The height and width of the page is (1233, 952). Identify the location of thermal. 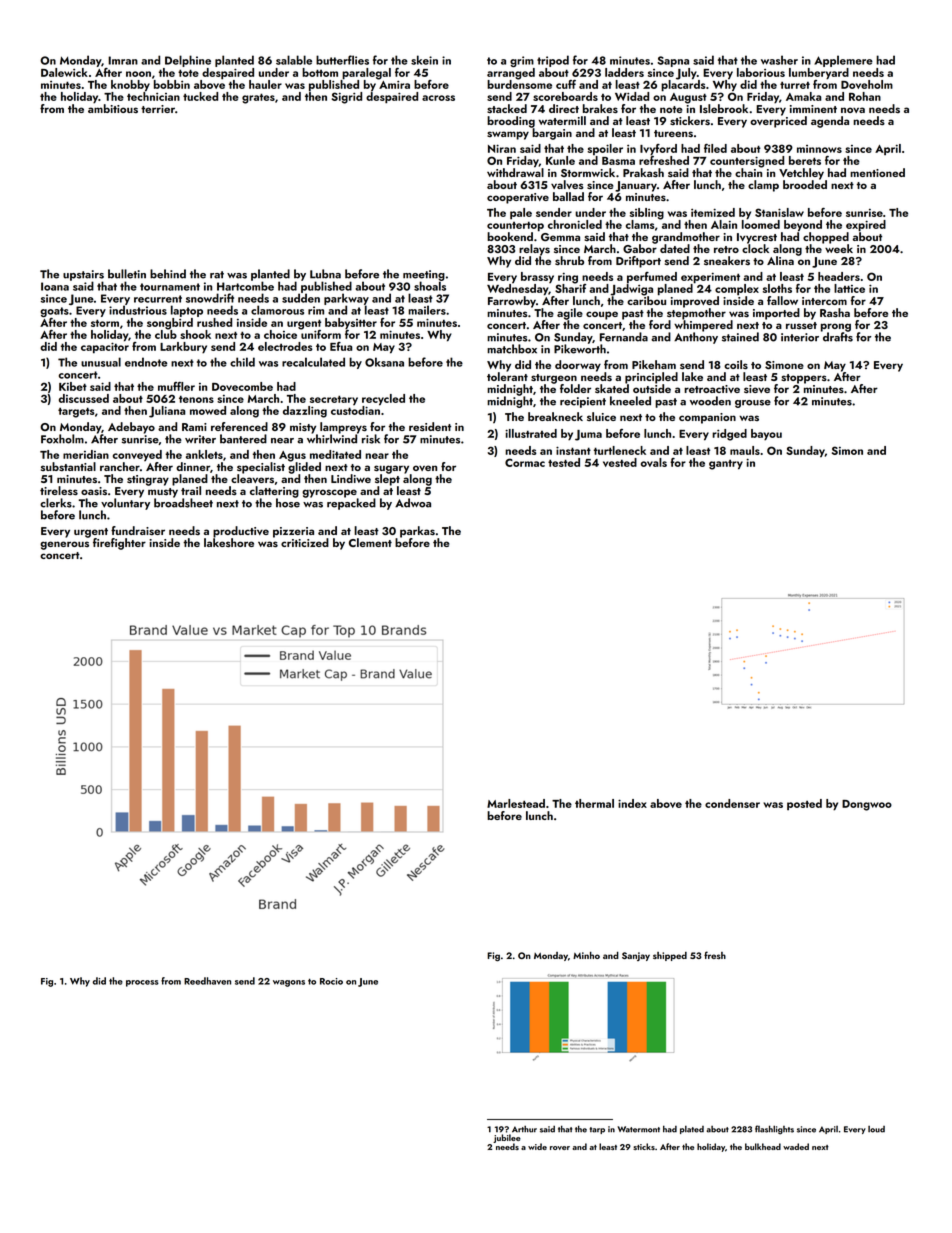
(594, 803).
